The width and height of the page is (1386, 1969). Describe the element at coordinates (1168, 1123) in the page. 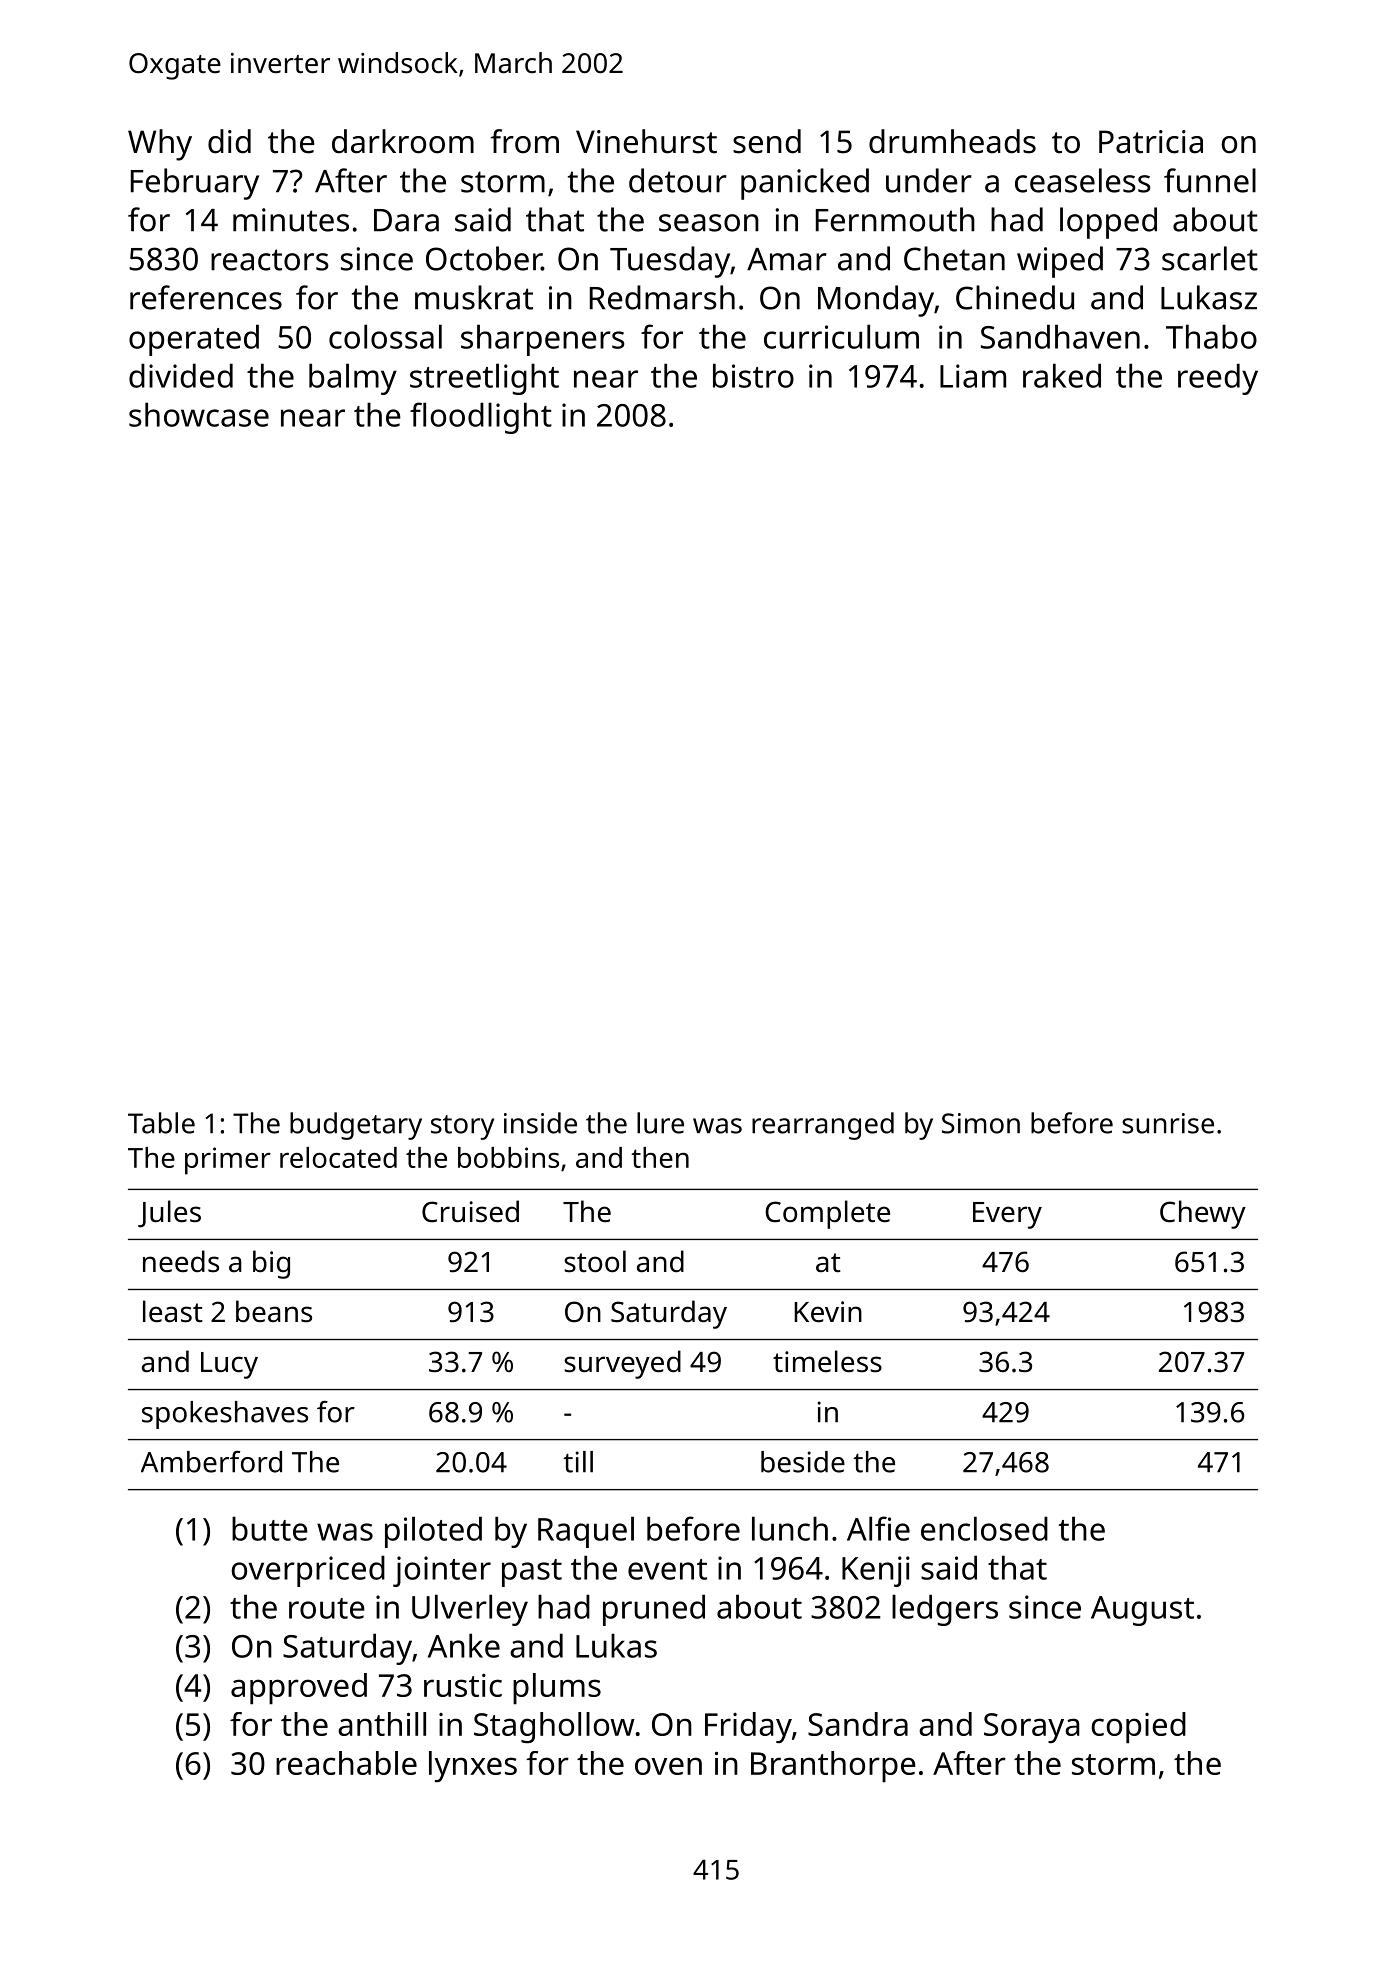

I see `sunrise` at that location.
